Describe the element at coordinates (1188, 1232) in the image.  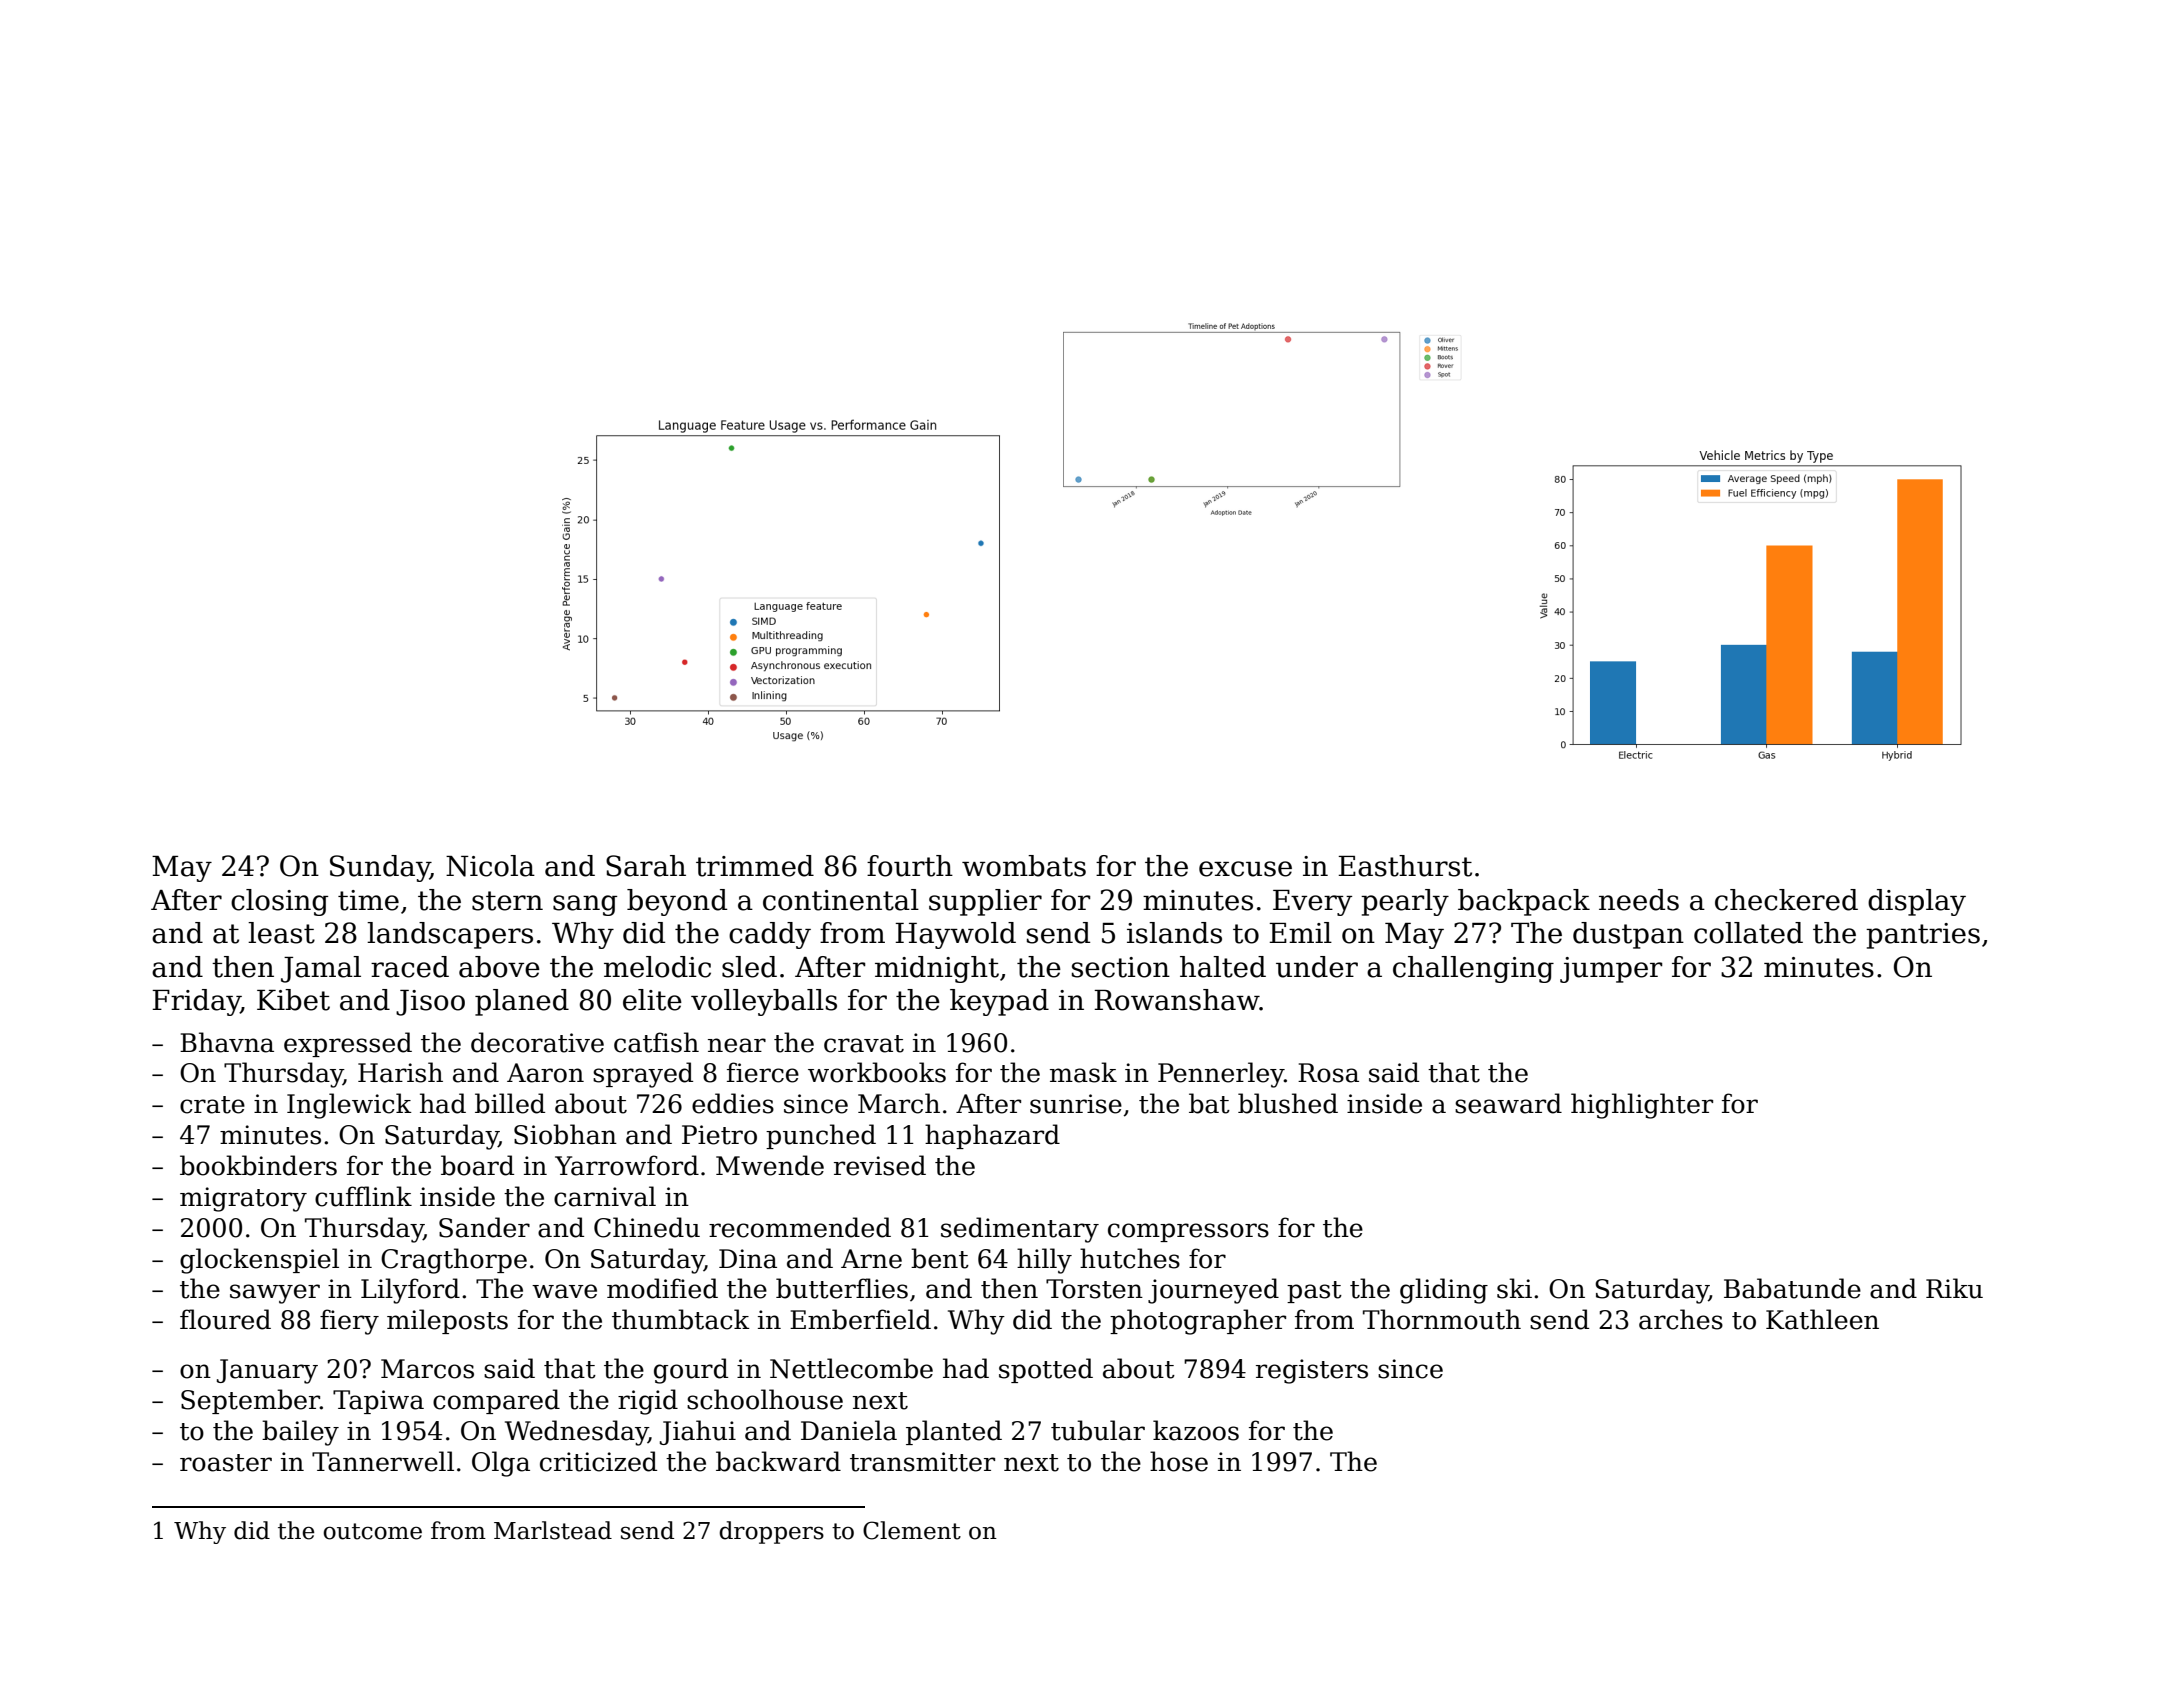
I see `compressors` at that location.
